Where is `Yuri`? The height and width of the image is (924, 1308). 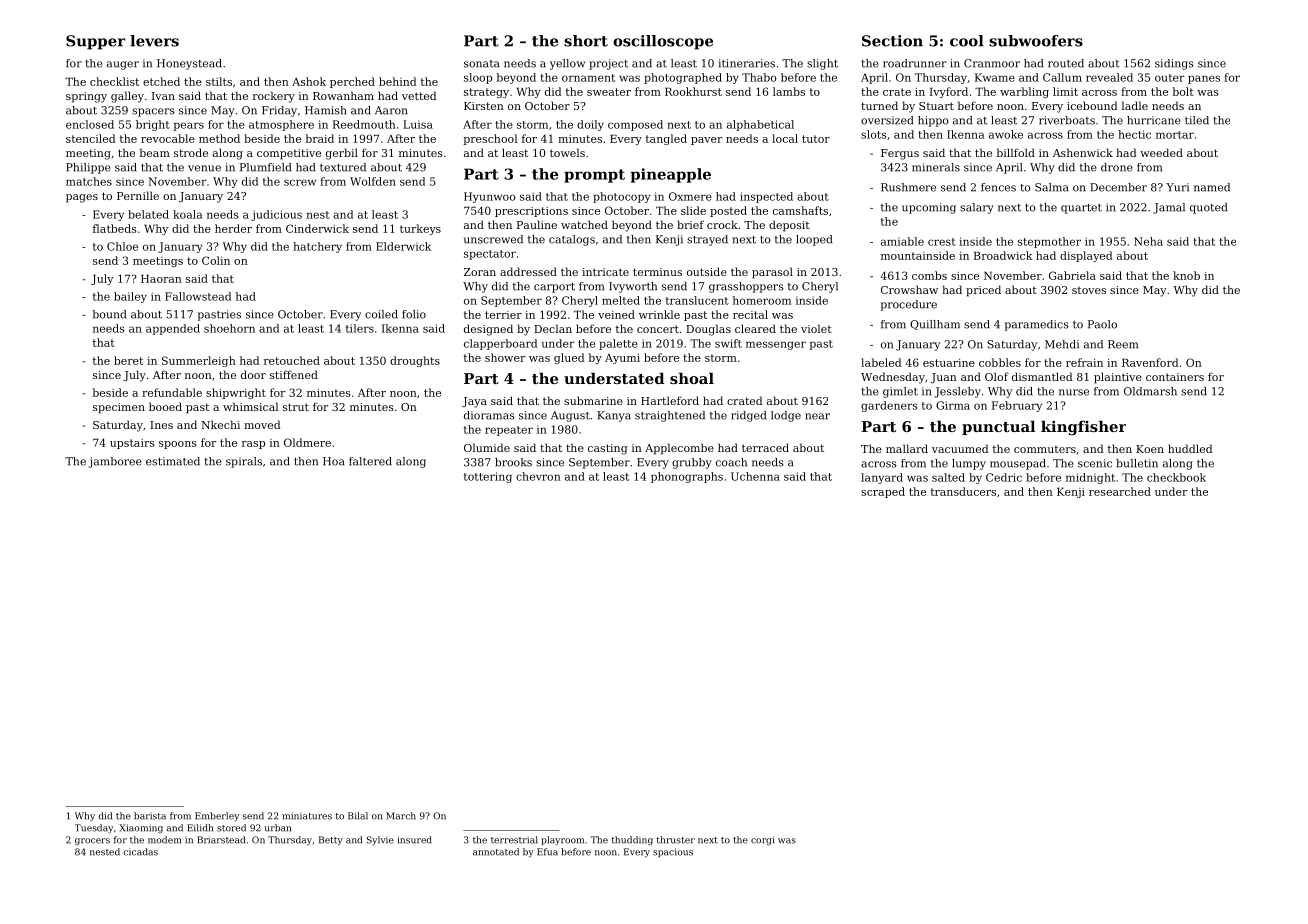
Yuri is located at coordinates (1177, 187).
